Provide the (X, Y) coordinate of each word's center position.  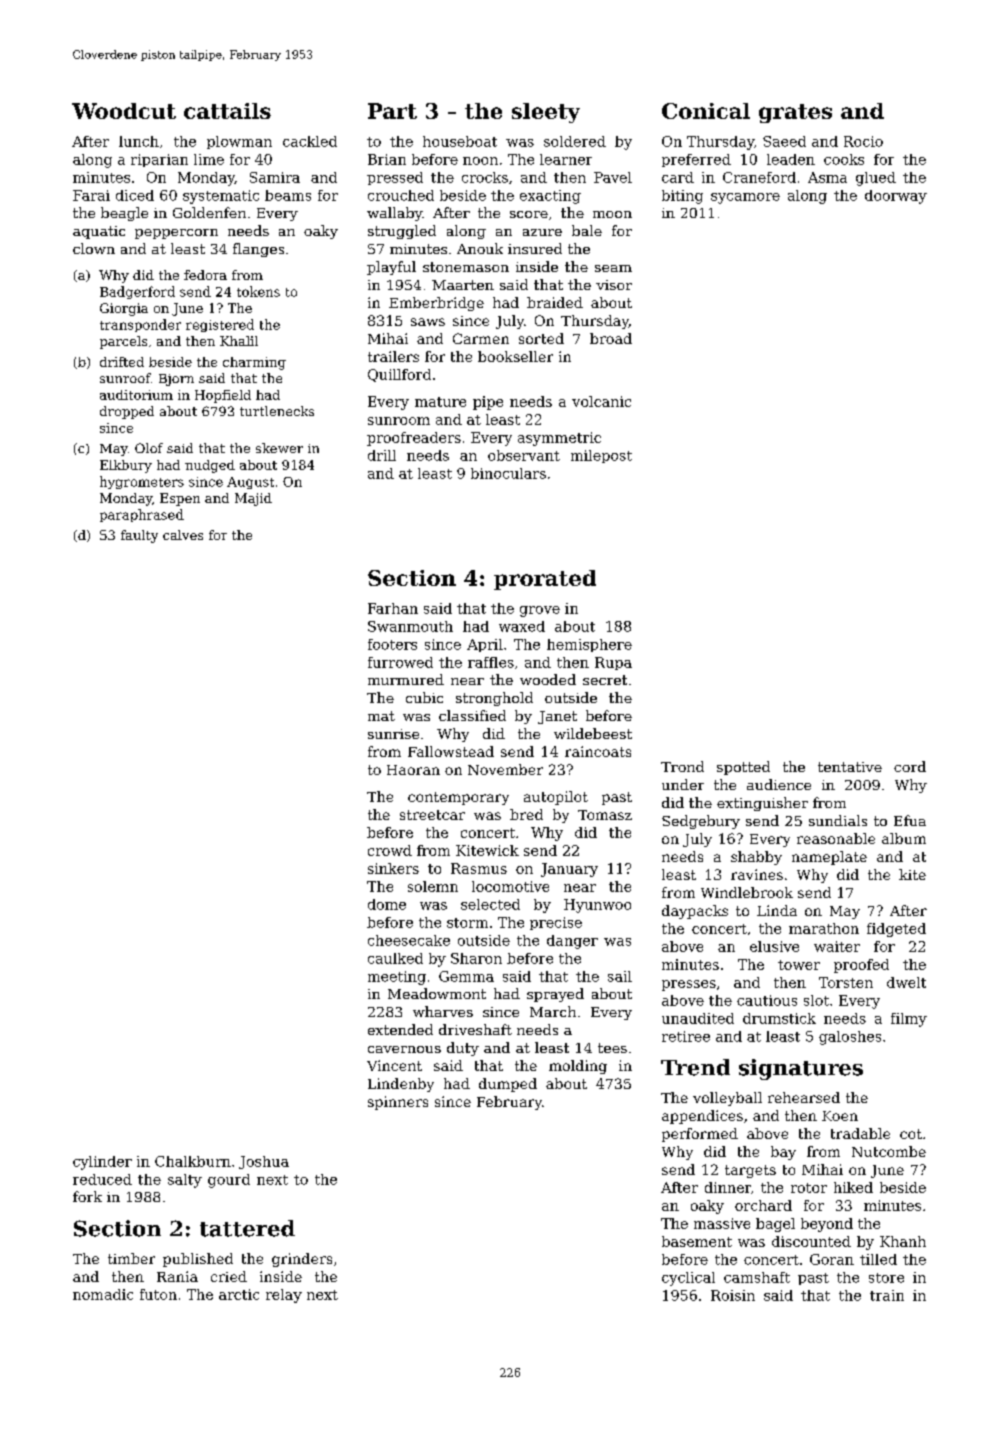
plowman (239, 142)
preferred (696, 160)
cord (910, 766)
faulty (139, 536)
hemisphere (589, 645)
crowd (390, 850)
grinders (302, 1260)
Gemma (466, 976)
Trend (695, 1067)
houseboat (460, 141)
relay (284, 1296)
